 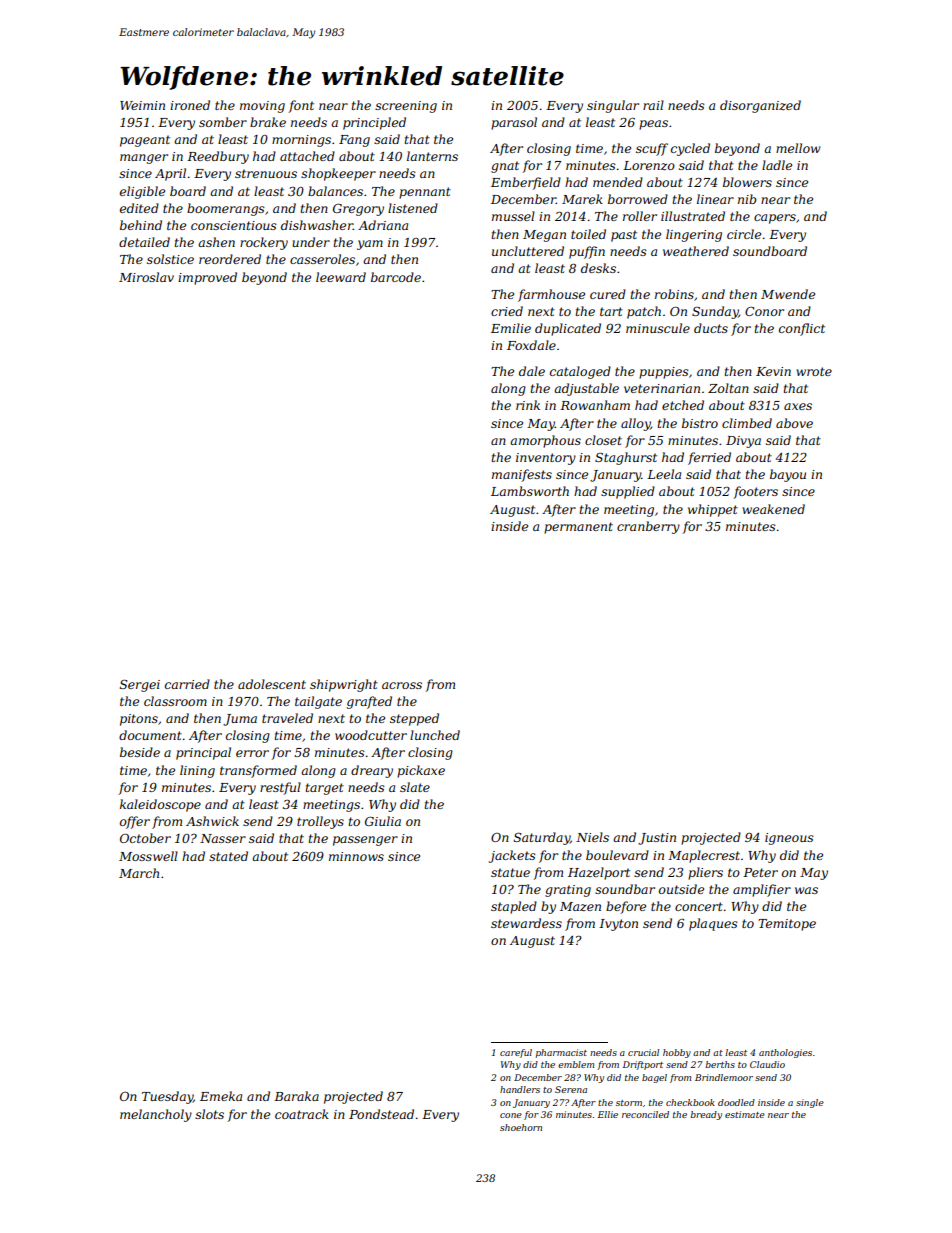 I want to click on cried, so click(x=507, y=311).
